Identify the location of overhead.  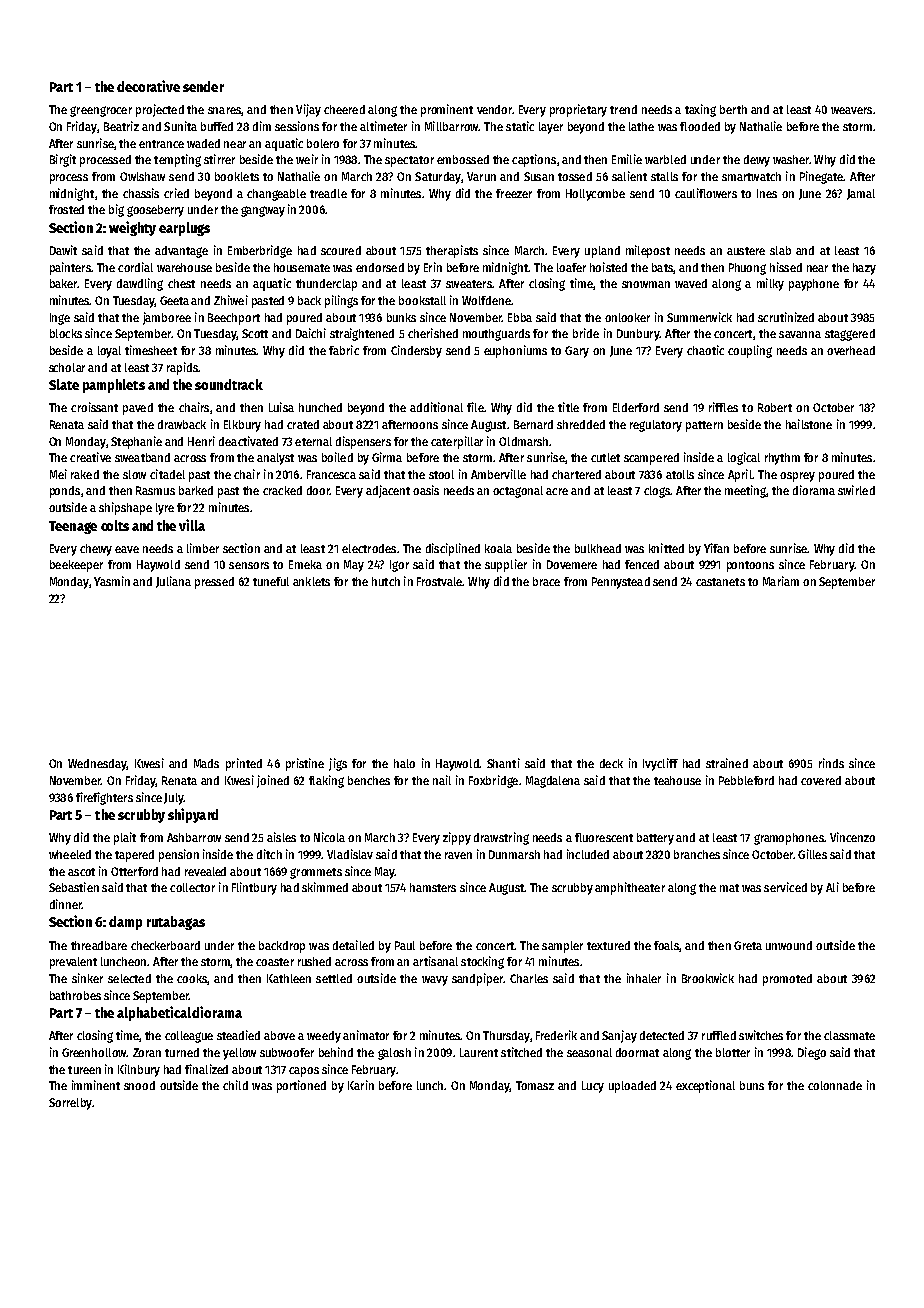
(851, 350).
